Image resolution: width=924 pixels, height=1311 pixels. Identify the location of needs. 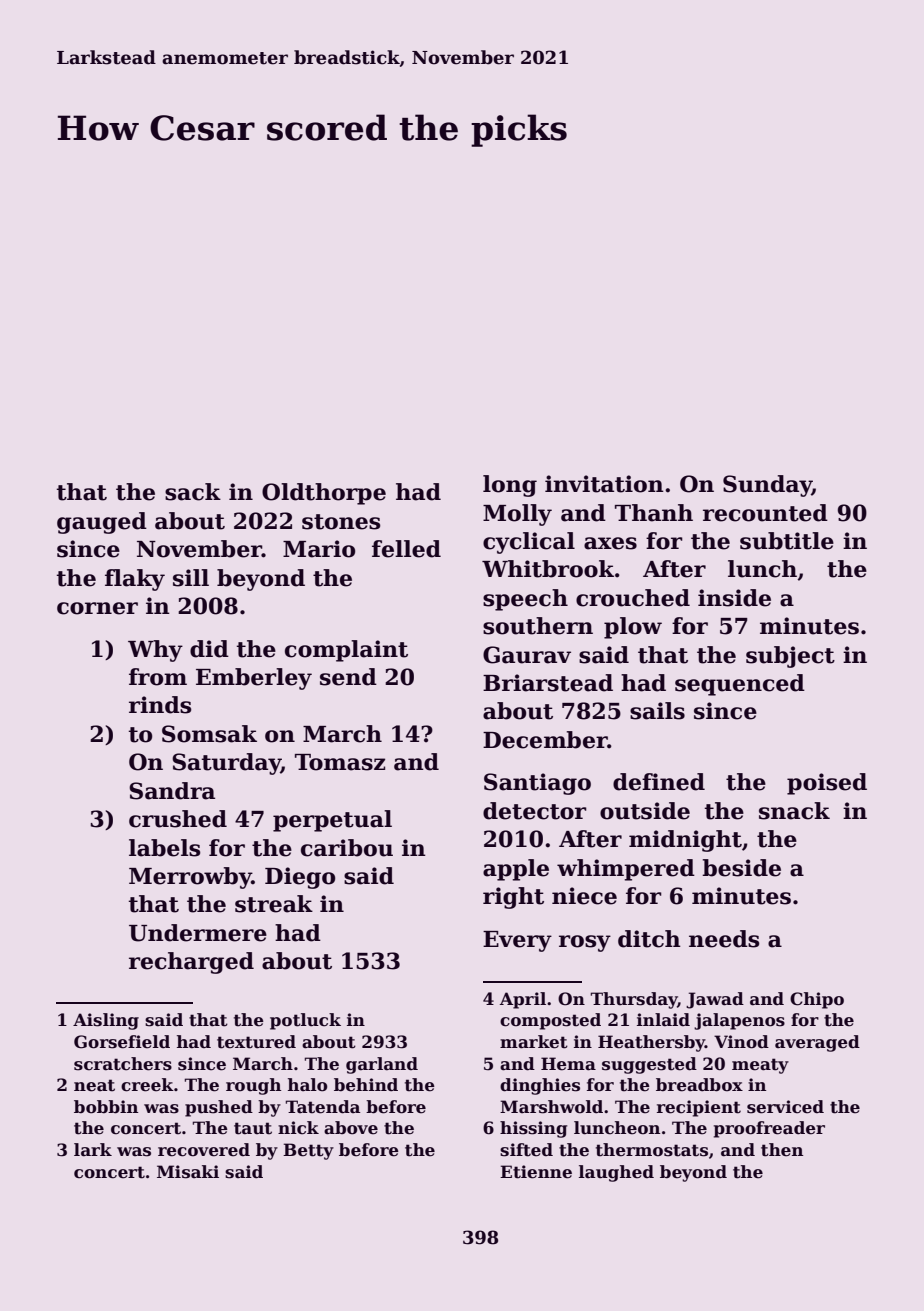
(724, 939).
